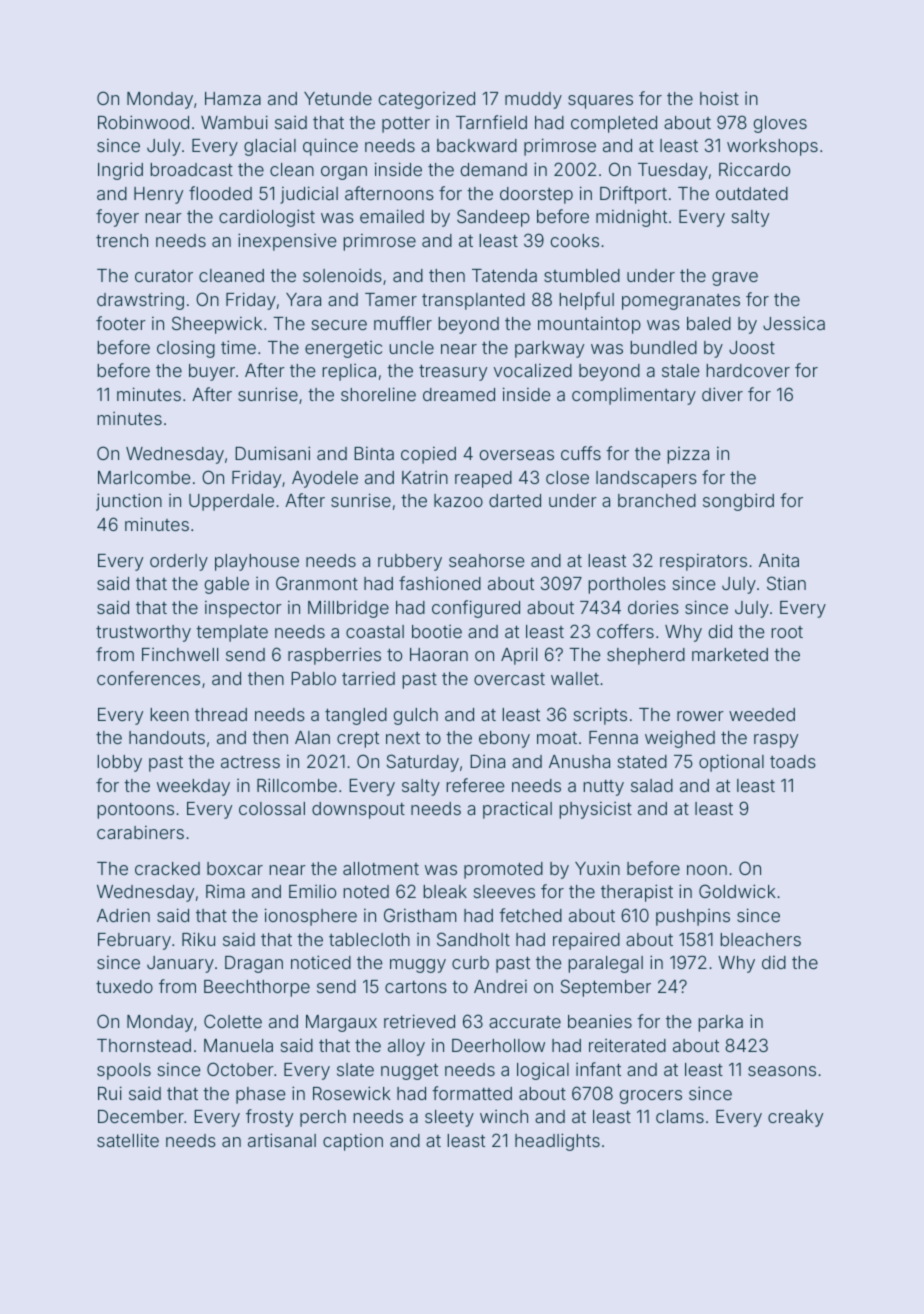 The image size is (924, 1314). Describe the element at coordinates (167, 868) in the screenshot. I see `cracked` at that location.
